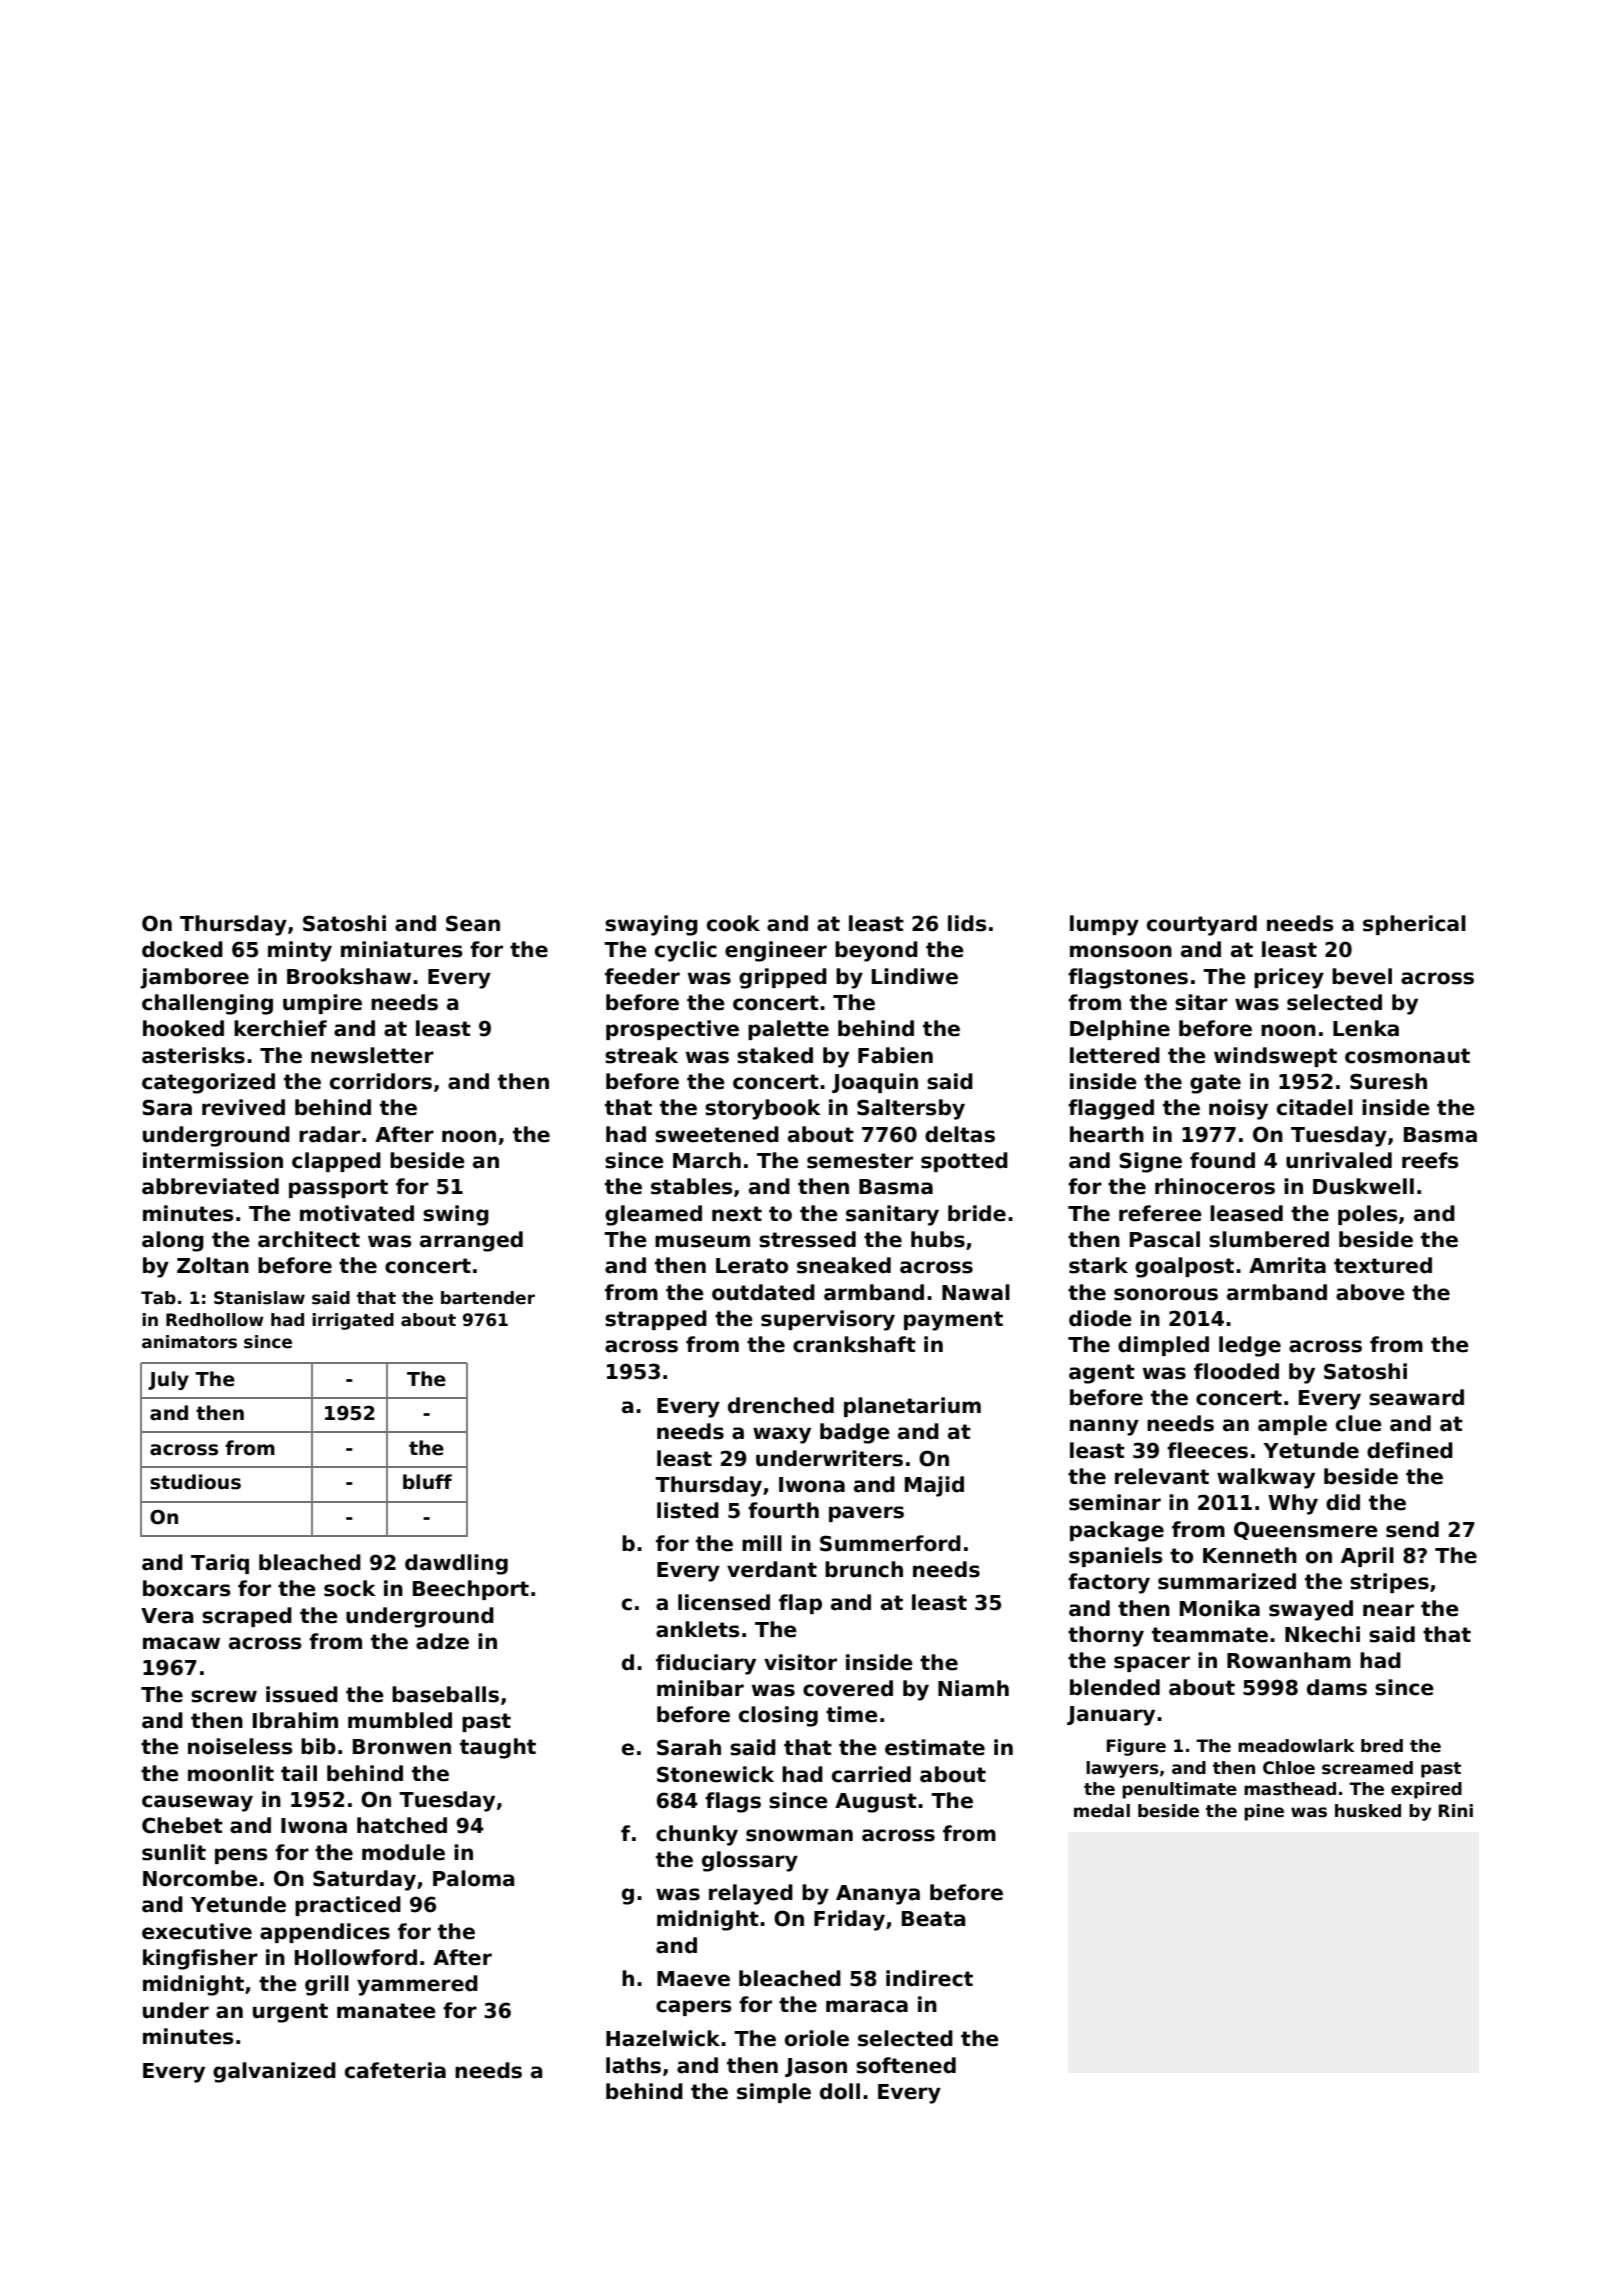  Describe the element at coordinates (395, 2070) in the screenshot. I see `cafeteria` at that location.
